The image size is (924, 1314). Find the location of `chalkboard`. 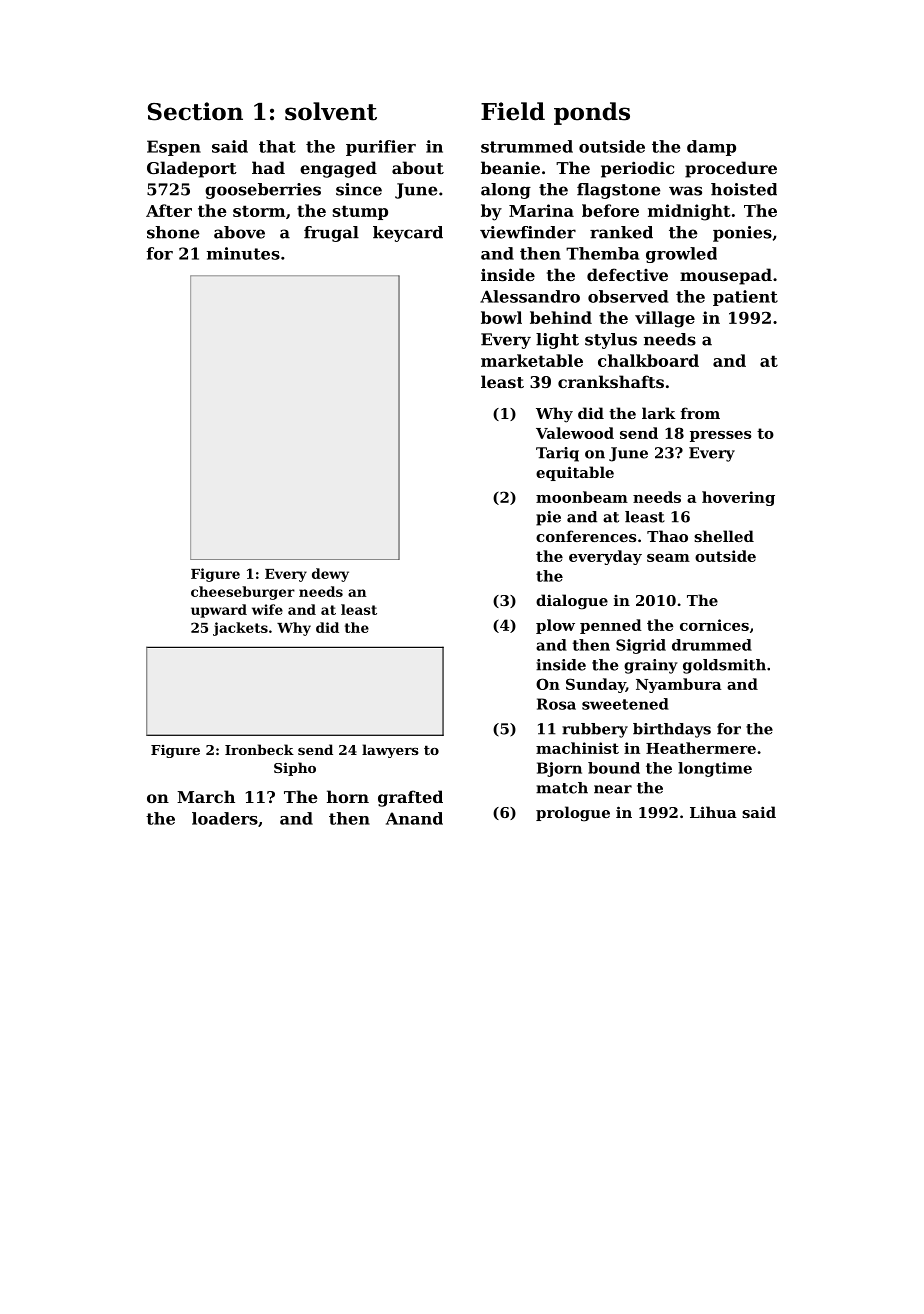

chalkboard is located at coordinates (648, 360).
